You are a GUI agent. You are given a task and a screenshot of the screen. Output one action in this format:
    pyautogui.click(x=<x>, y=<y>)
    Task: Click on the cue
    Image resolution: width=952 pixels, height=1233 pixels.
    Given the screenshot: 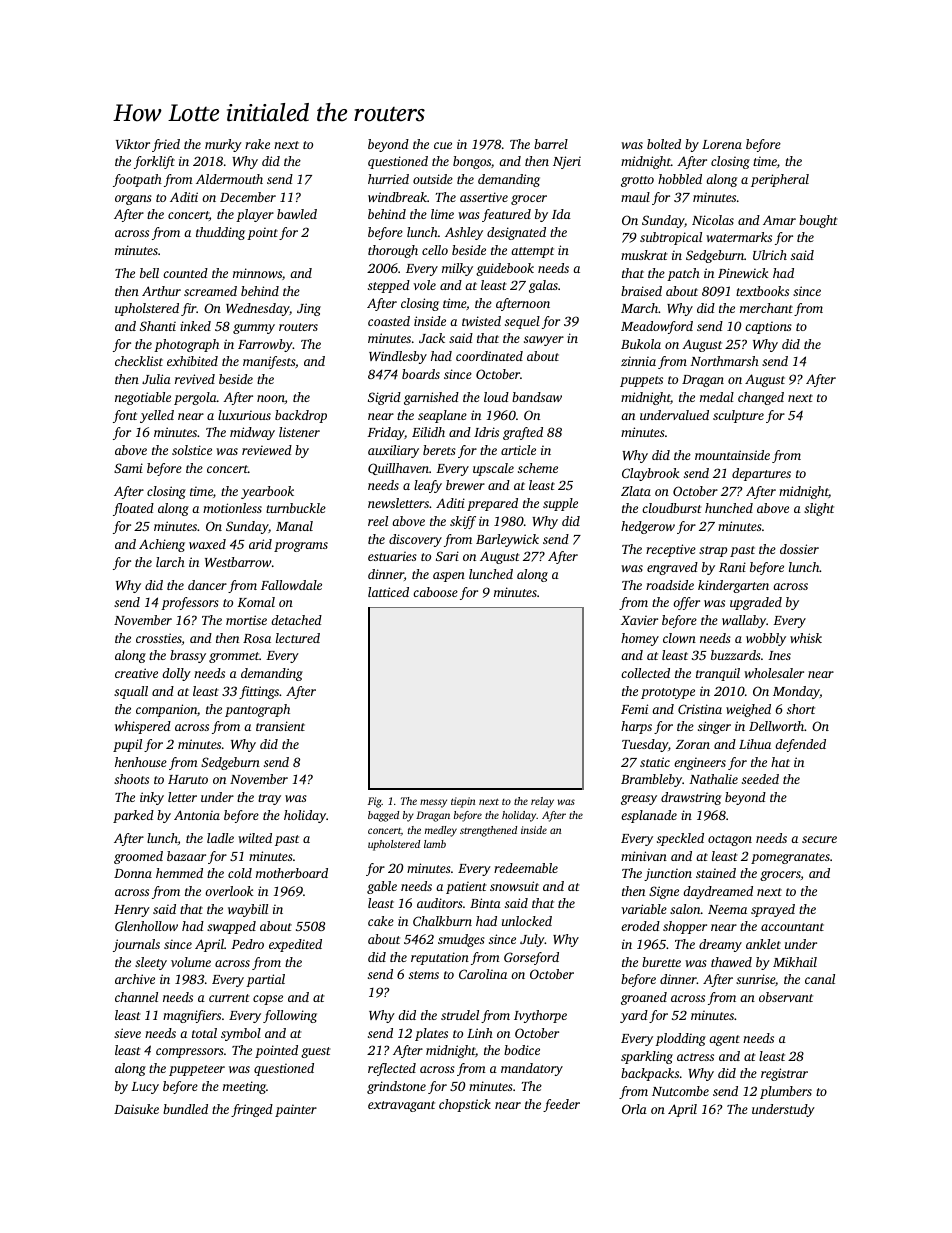 What is the action you would take?
    pyautogui.click(x=443, y=145)
